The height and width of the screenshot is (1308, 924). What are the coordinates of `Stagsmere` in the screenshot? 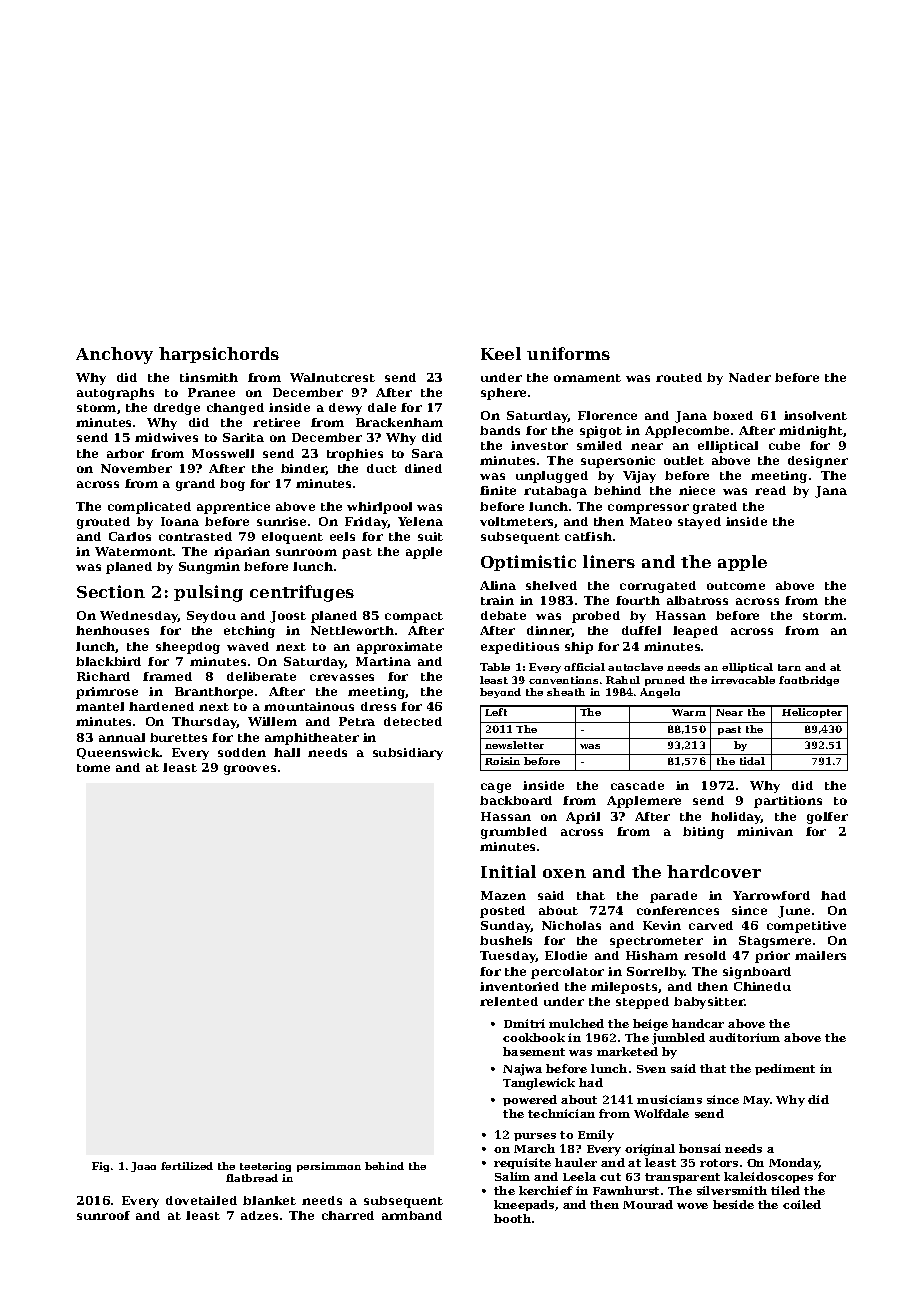 It's located at (775, 942).
